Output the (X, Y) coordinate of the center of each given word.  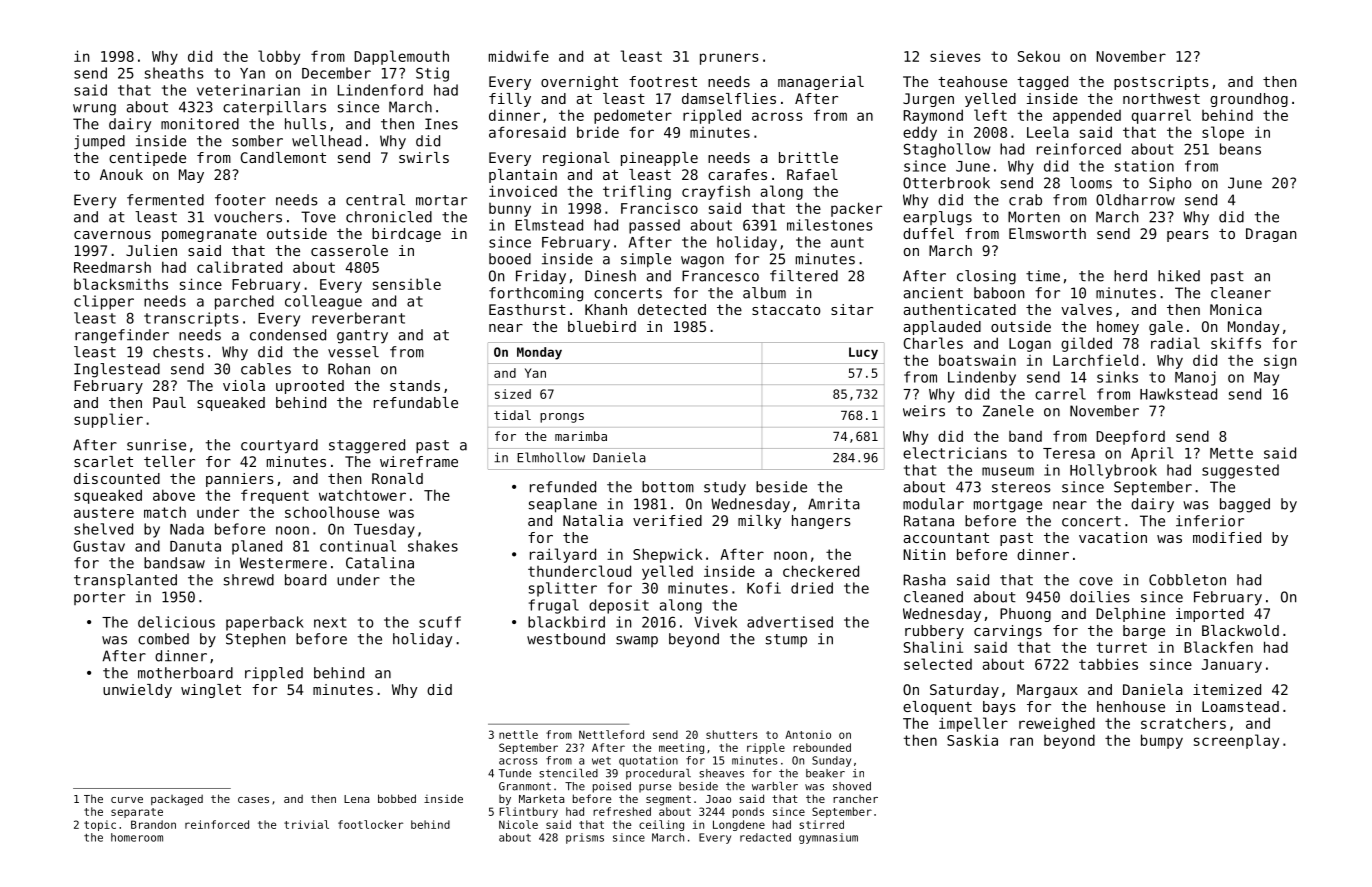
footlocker (370, 824)
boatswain (977, 360)
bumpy (1162, 741)
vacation (1113, 537)
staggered (367, 446)
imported (1210, 615)
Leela (1048, 132)
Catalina (380, 563)
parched (244, 302)
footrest (663, 81)
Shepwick (667, 555)
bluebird (602, 326)
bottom (668, 487)
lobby (279, 57)
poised (612, 787)
